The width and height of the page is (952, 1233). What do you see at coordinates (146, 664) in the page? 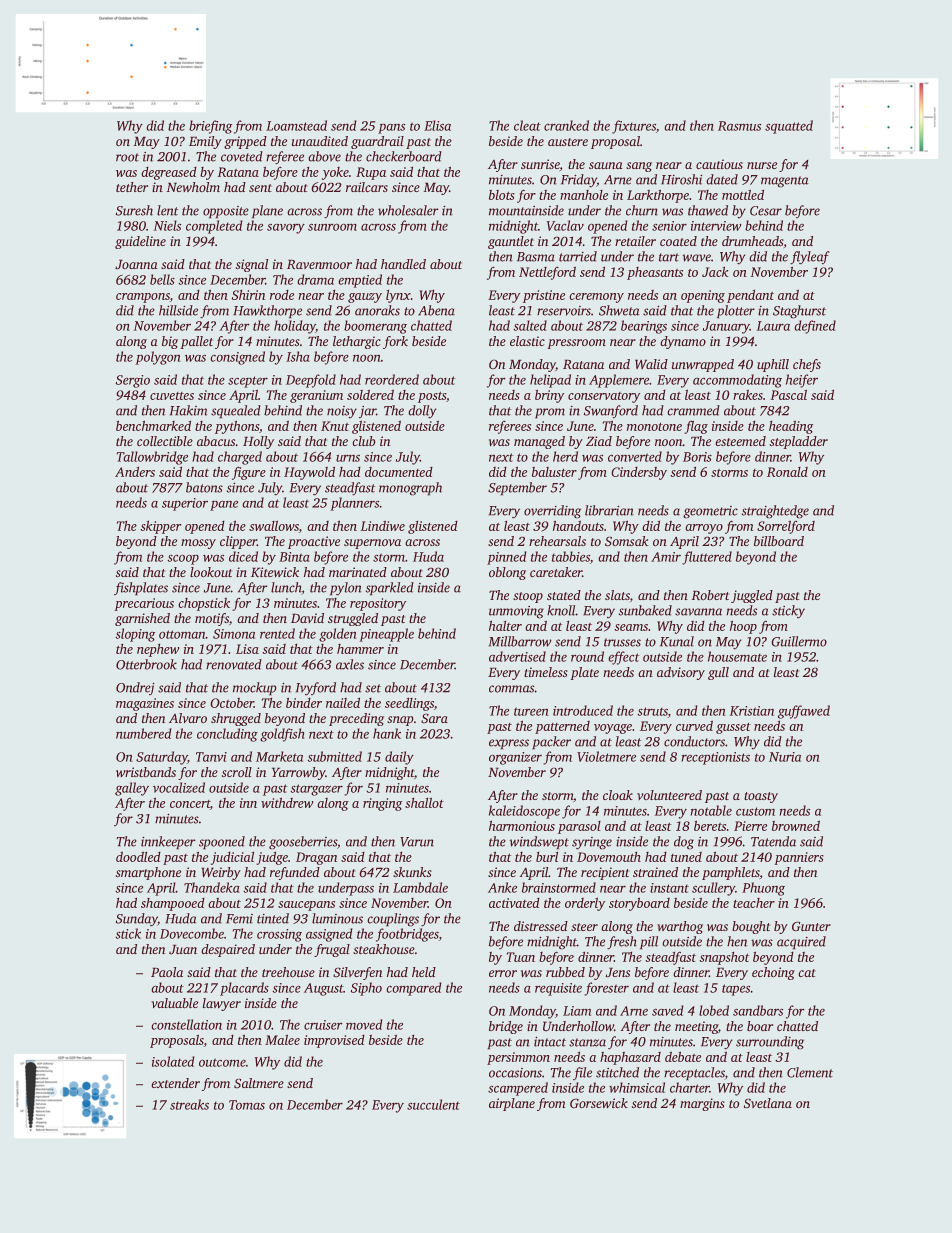
I see `Otterbrook` at bounding box center [146, 664].
